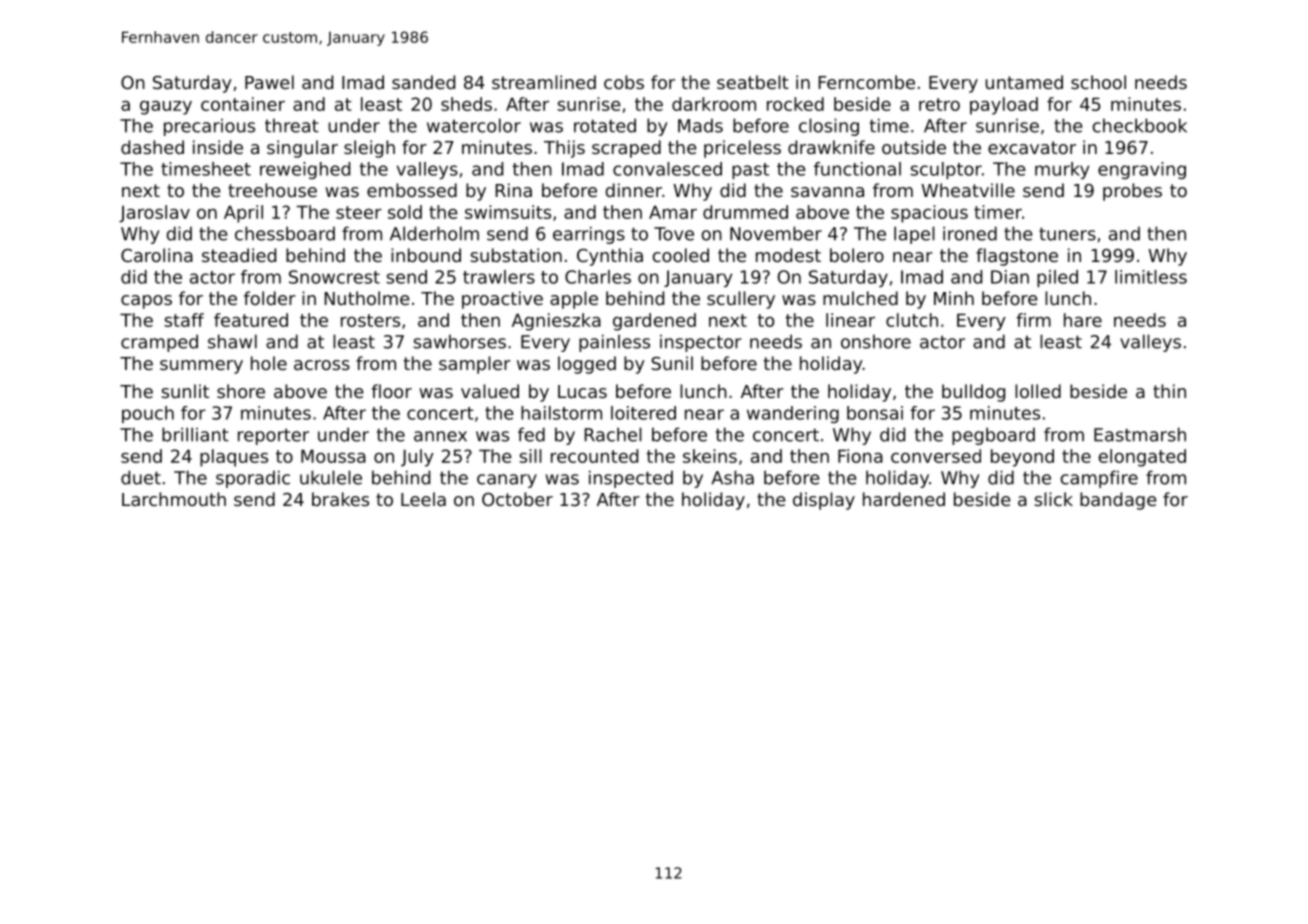  I want to click on tuners, so click(1067, 234).
